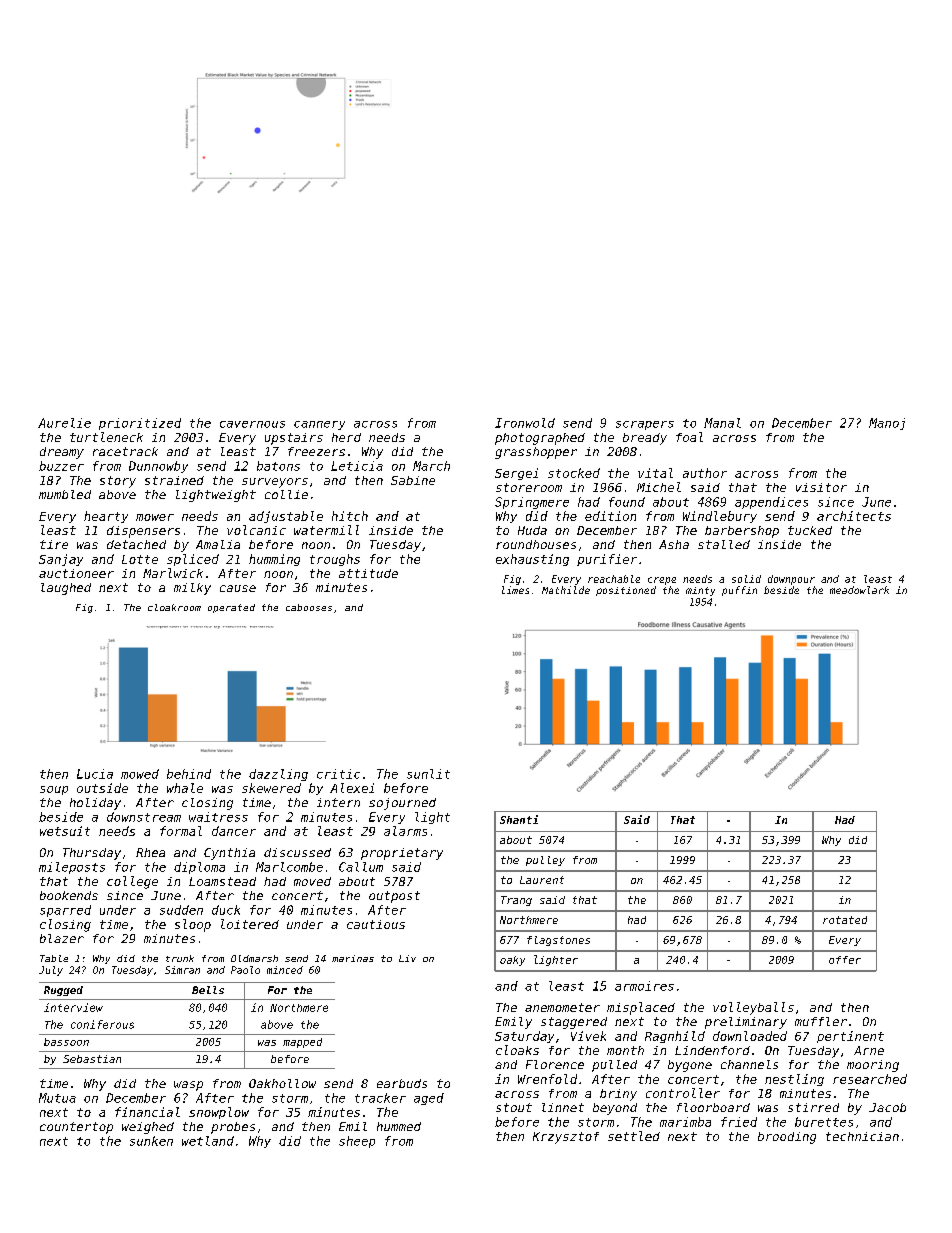 This screenshot has width=952, height=1233. What do you see at coordinates (338, 774) in the screenshot?
I see `critic` at bounding box center [338, 774].
